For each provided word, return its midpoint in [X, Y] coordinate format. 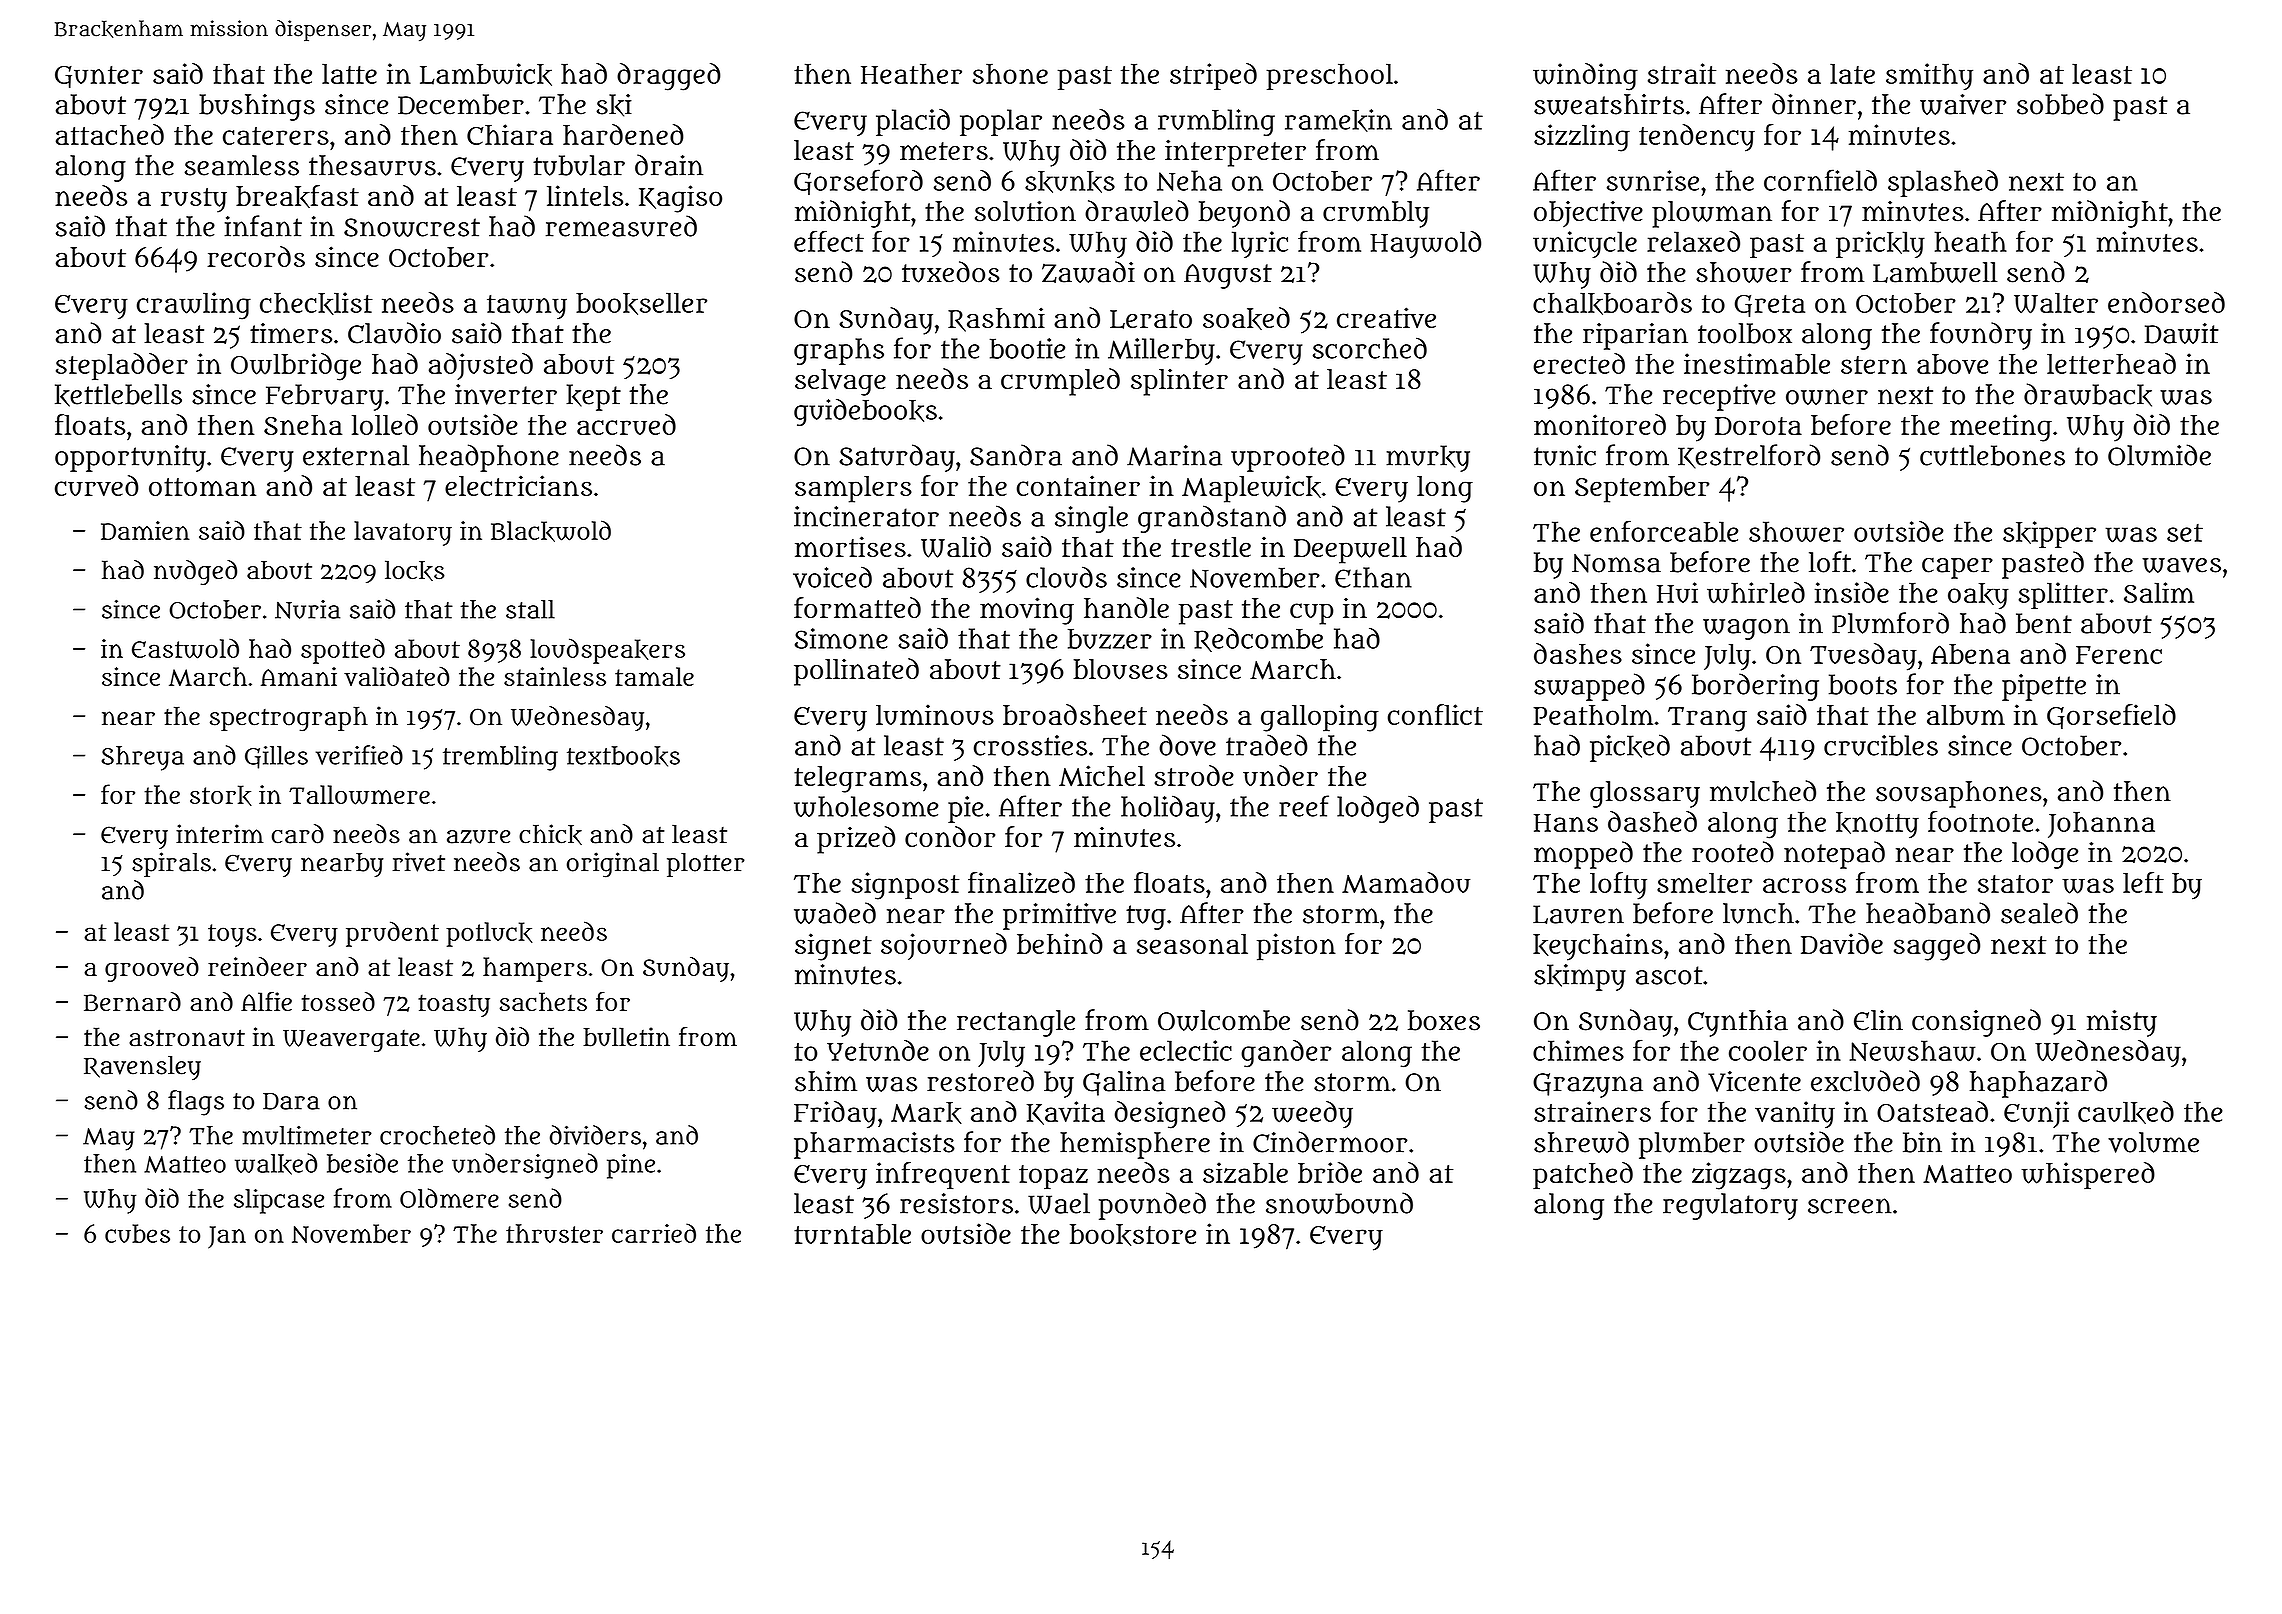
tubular [579, 165]
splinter [1179, 382]
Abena [1970, 654]
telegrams [857, 779]
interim [220, 834]
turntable [852, 1234]
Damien [145, 530]
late [1852, 73]
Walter [2056, 303]
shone [1010, 73]
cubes [137, 1233]
